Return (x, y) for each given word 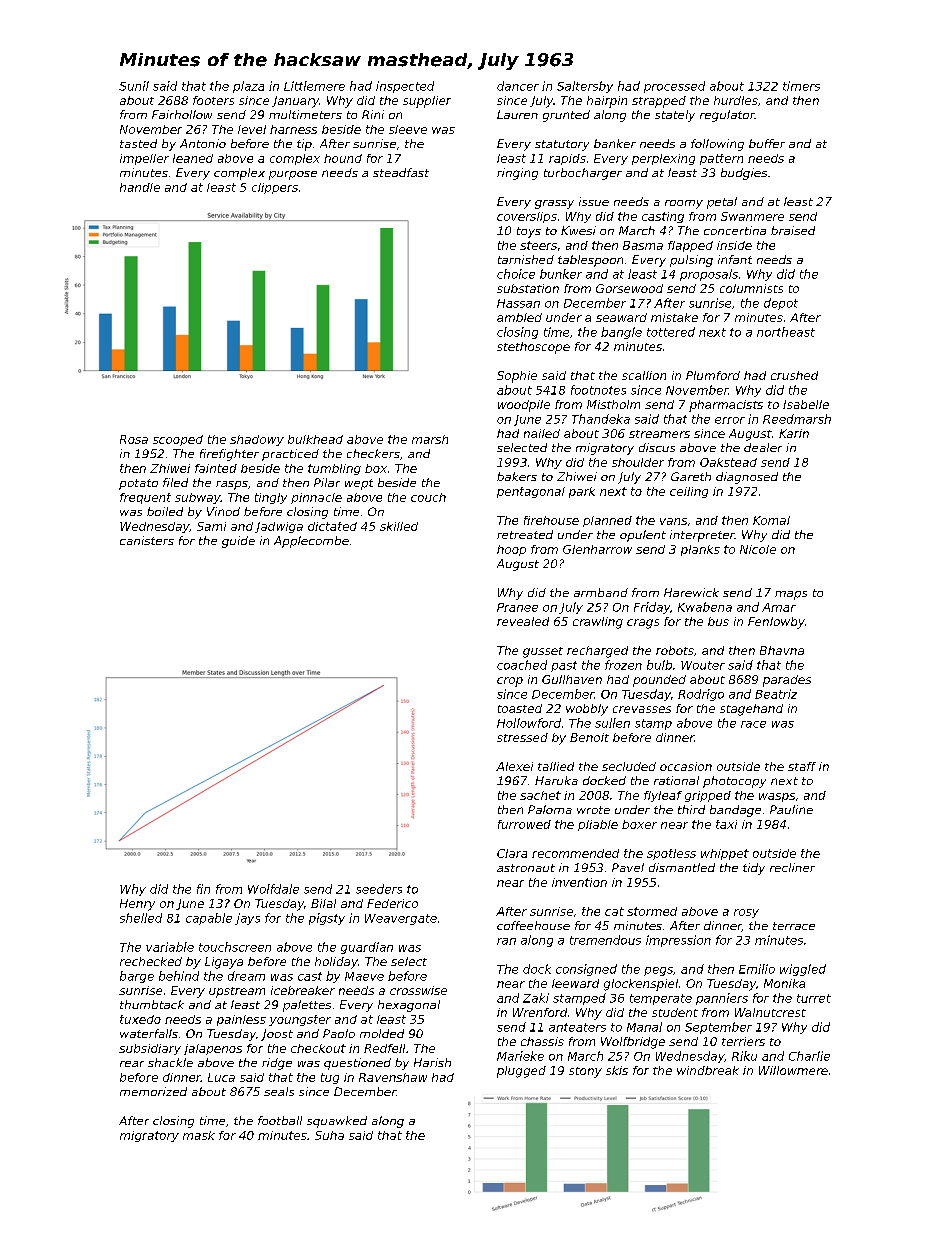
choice (516, 274)
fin (203, 889)
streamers (659, 434)
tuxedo (140, 1019)
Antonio (203, 143)
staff (802, 766)
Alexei (514, 766)
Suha (329, 1135)
